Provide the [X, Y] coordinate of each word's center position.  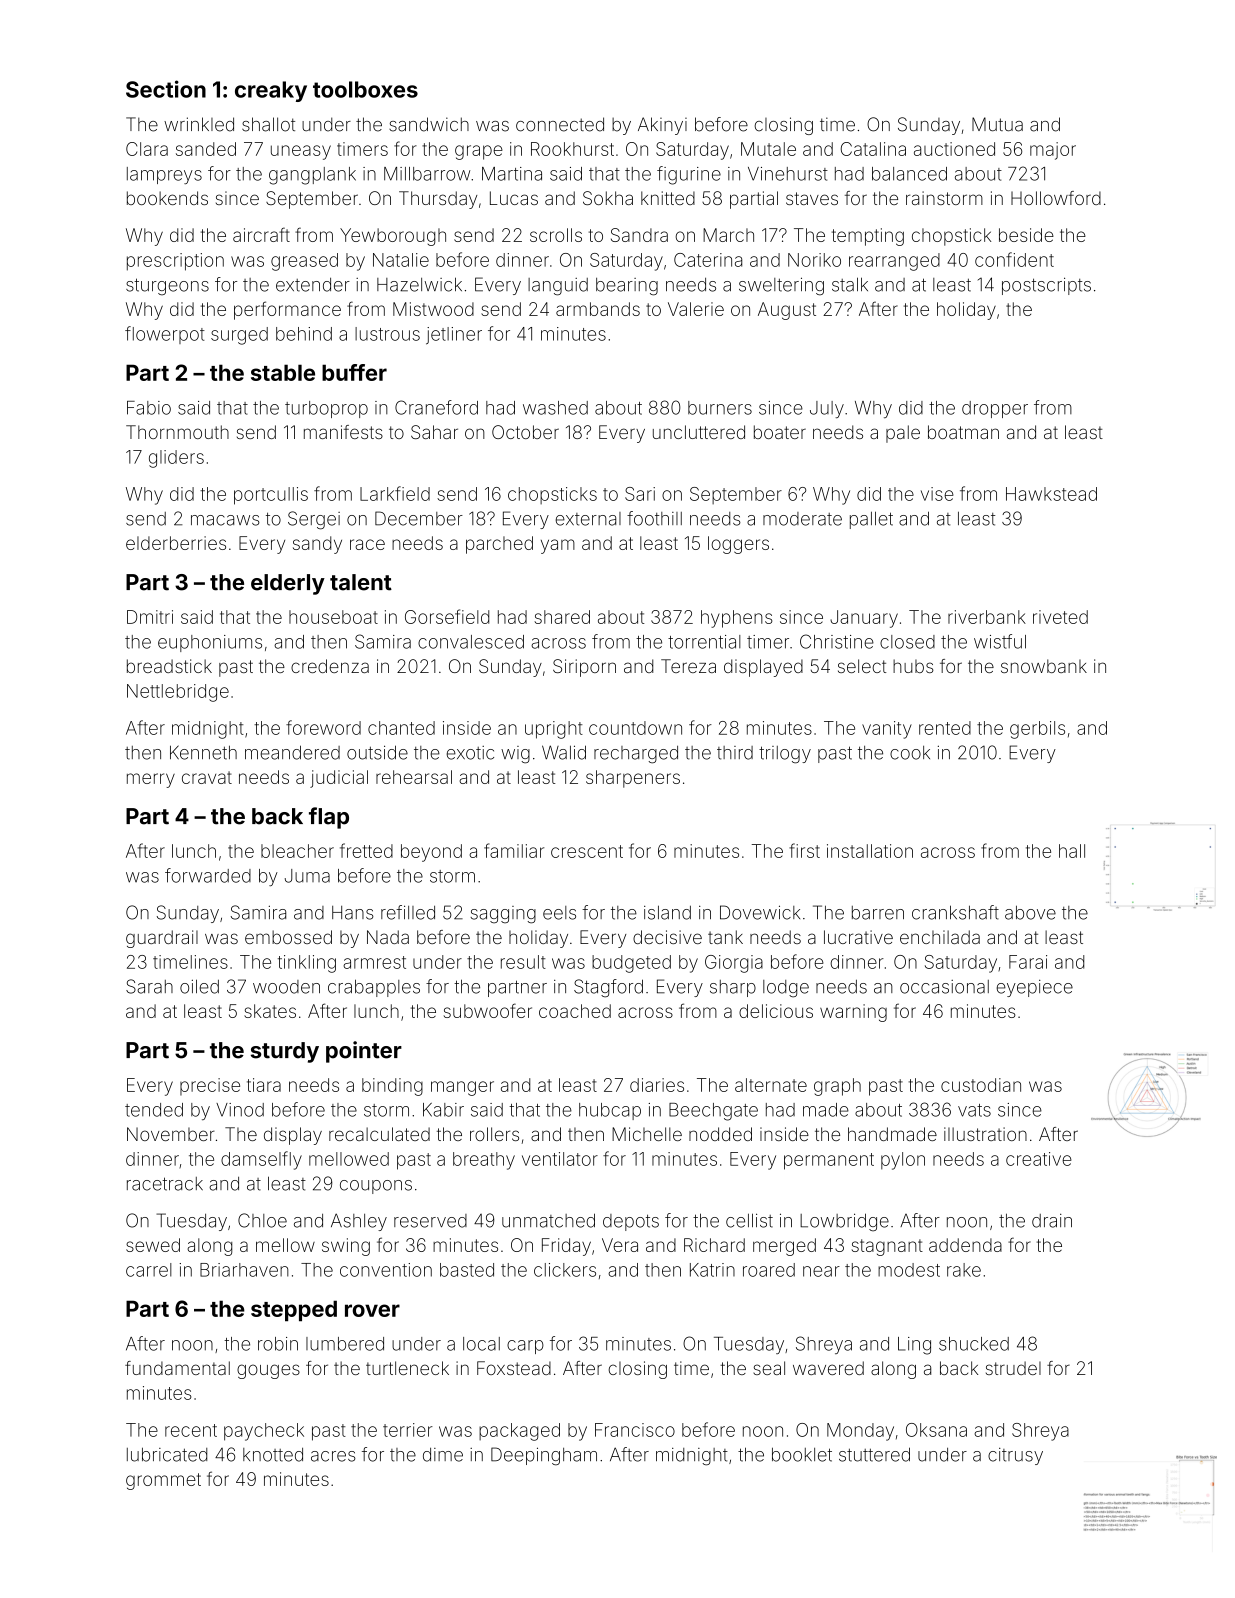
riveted [1060, 617]
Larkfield [395, 493]
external [588, 519]
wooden [286, 987]
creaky [271, 91]
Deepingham [544, 1456]
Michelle [647, 1134]
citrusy [1015, 1456]
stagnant [887, 1247]
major [1053, 151]
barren [878, 913]
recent [191, 1430]
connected [560, 124]
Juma [307, 876]
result [523, 962]
